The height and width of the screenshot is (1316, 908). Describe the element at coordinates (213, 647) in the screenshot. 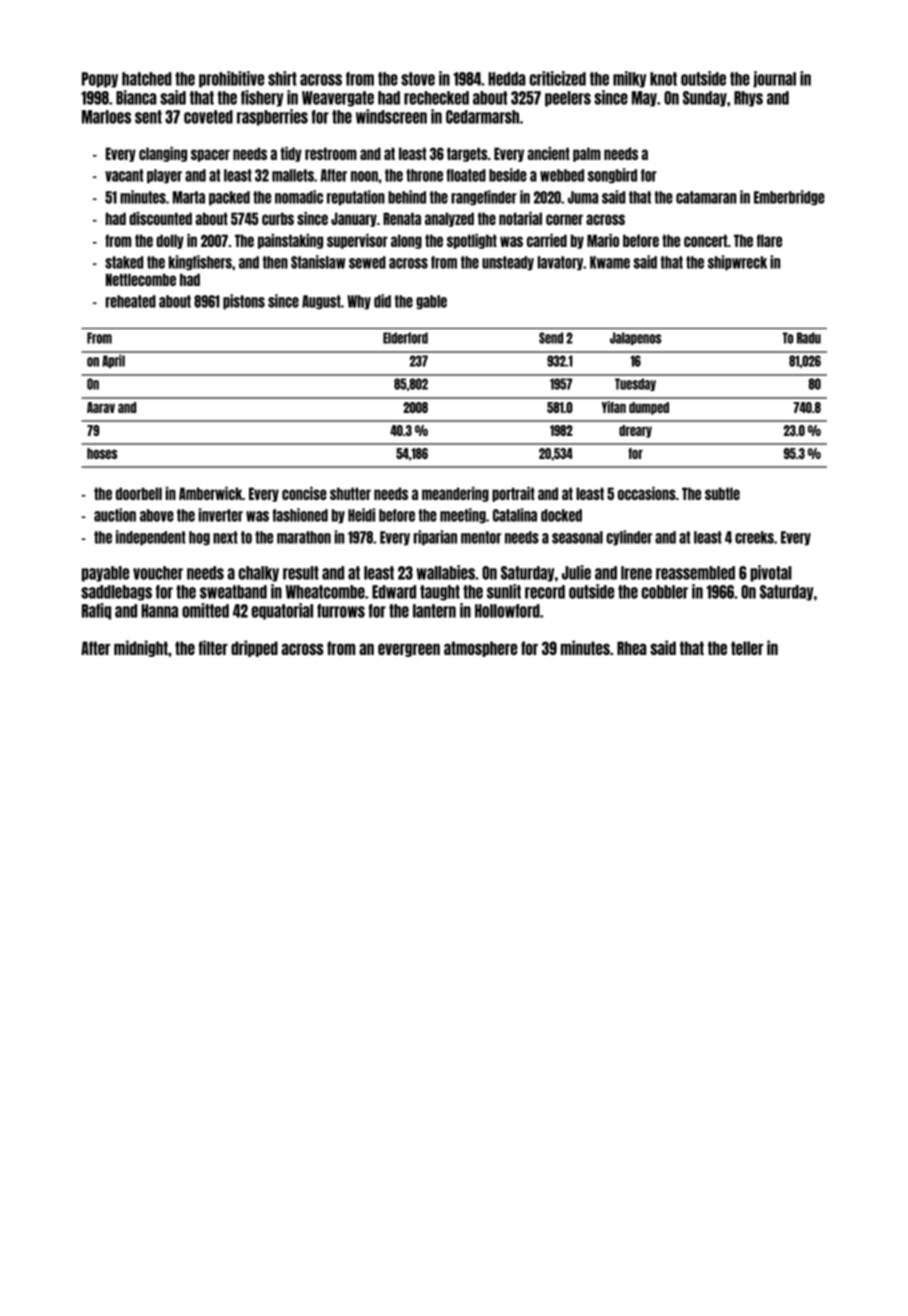

I see `filter` at that location.
